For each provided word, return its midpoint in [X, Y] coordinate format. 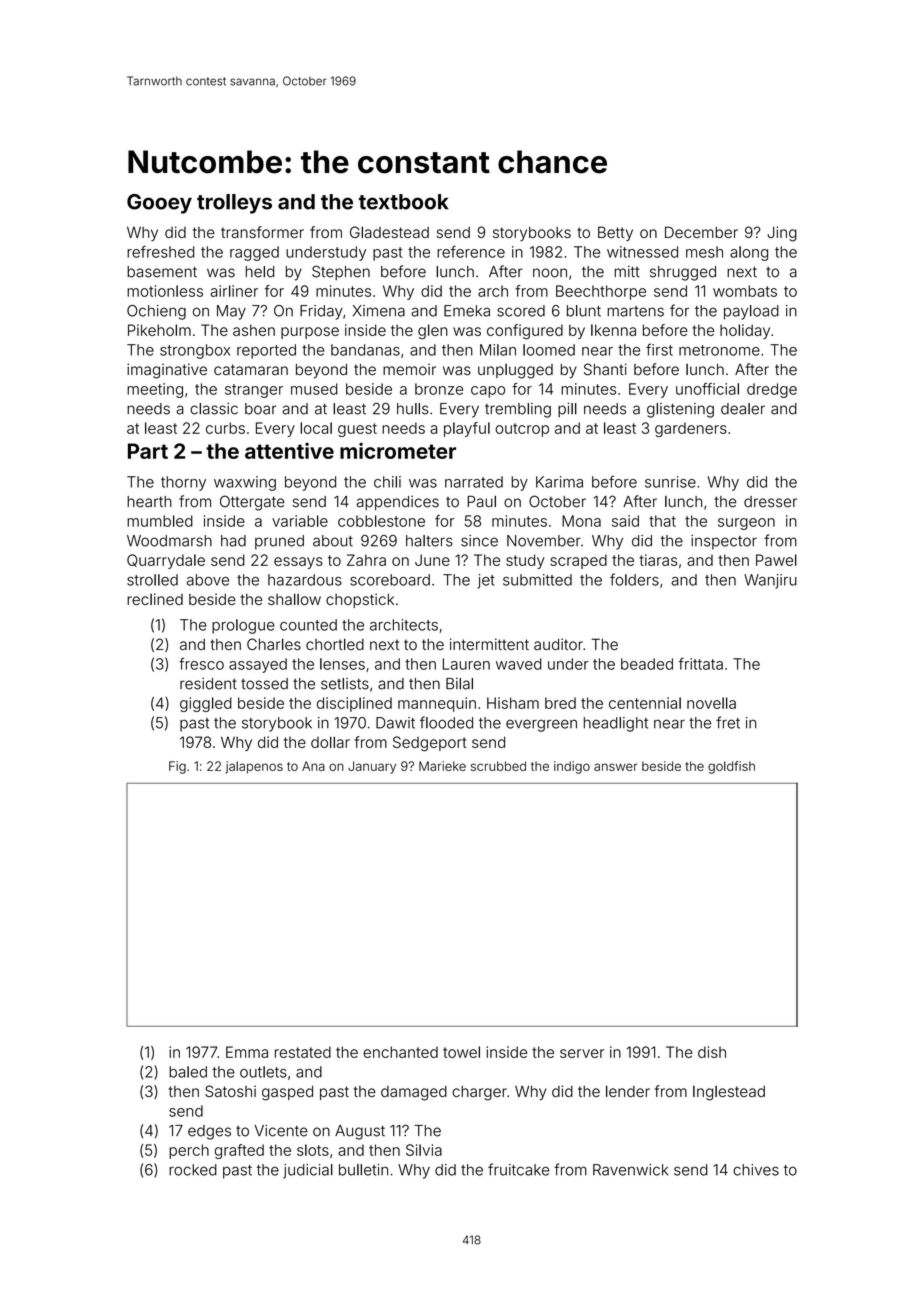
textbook [404, 202]
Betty [615, 233]
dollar [330, 742]
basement [162, 272]
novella [711, 703]
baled [188, 1072]
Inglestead [729, 1093]
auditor [558, 644]
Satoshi [230, 1091]
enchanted [400, 1052]
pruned [279, 542]
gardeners [691, 429]
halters [429, 541]
